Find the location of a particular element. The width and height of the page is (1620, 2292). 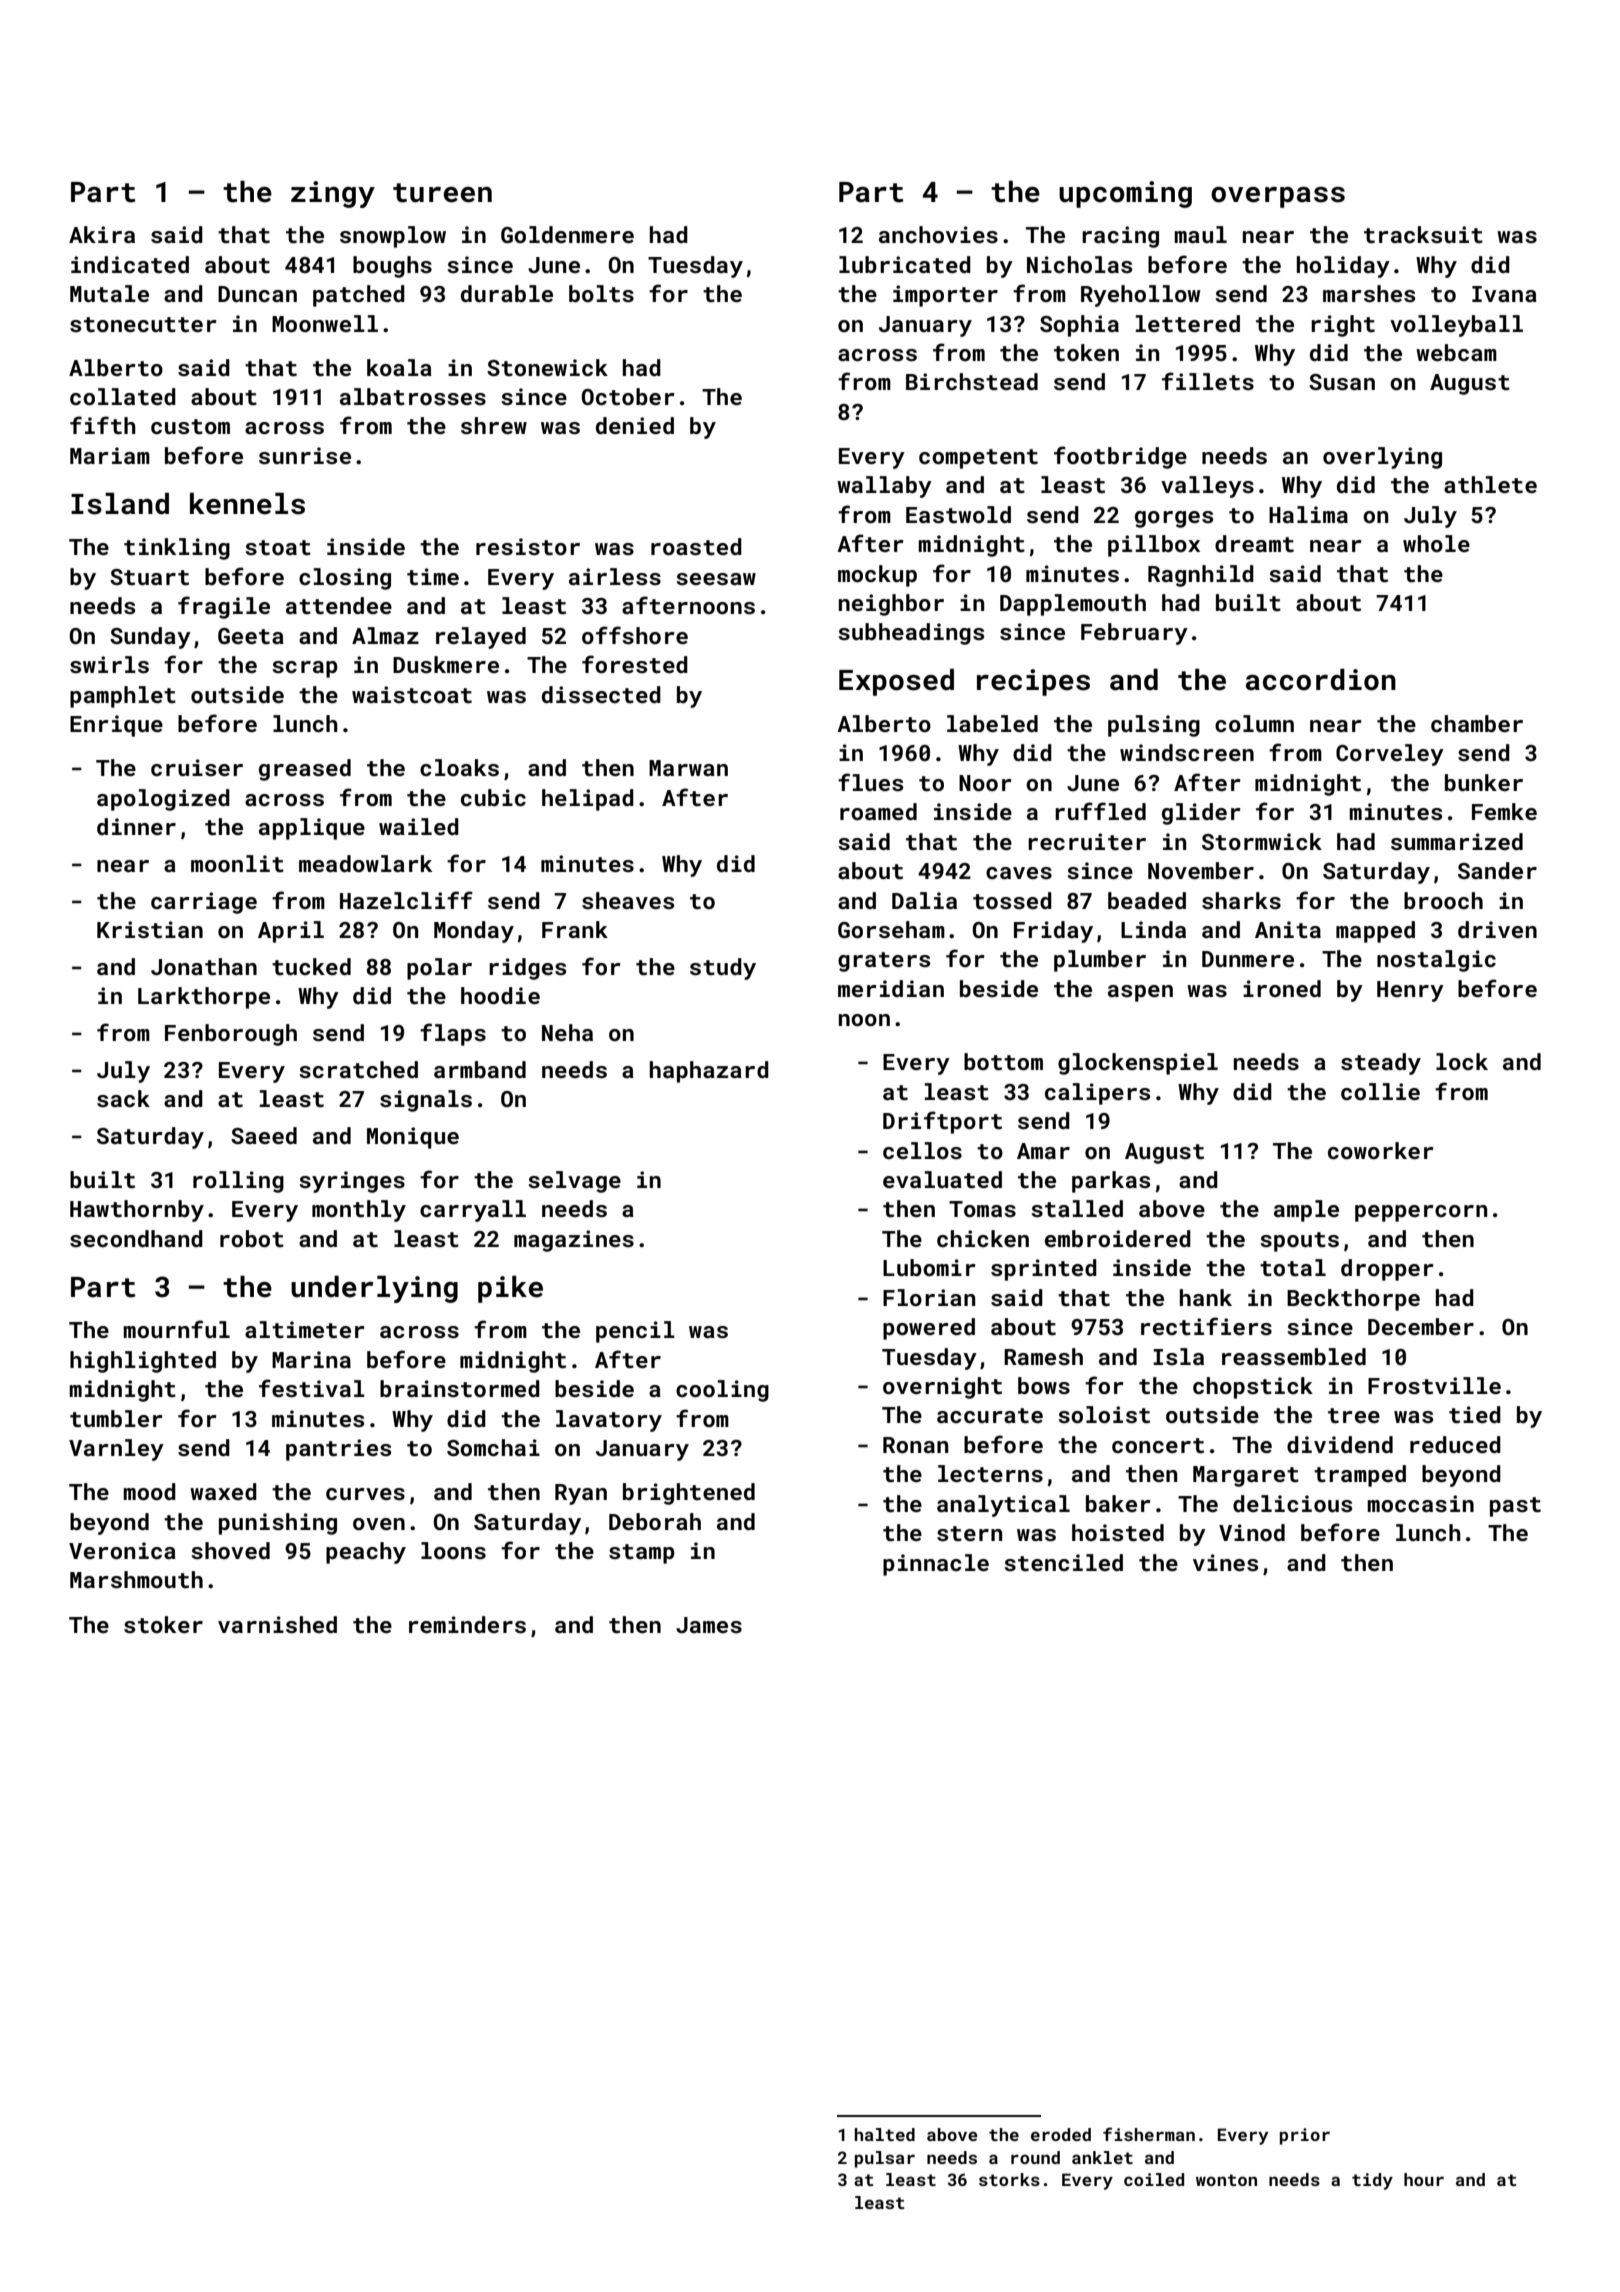

tied is located at coordinates (1475, 1414).
